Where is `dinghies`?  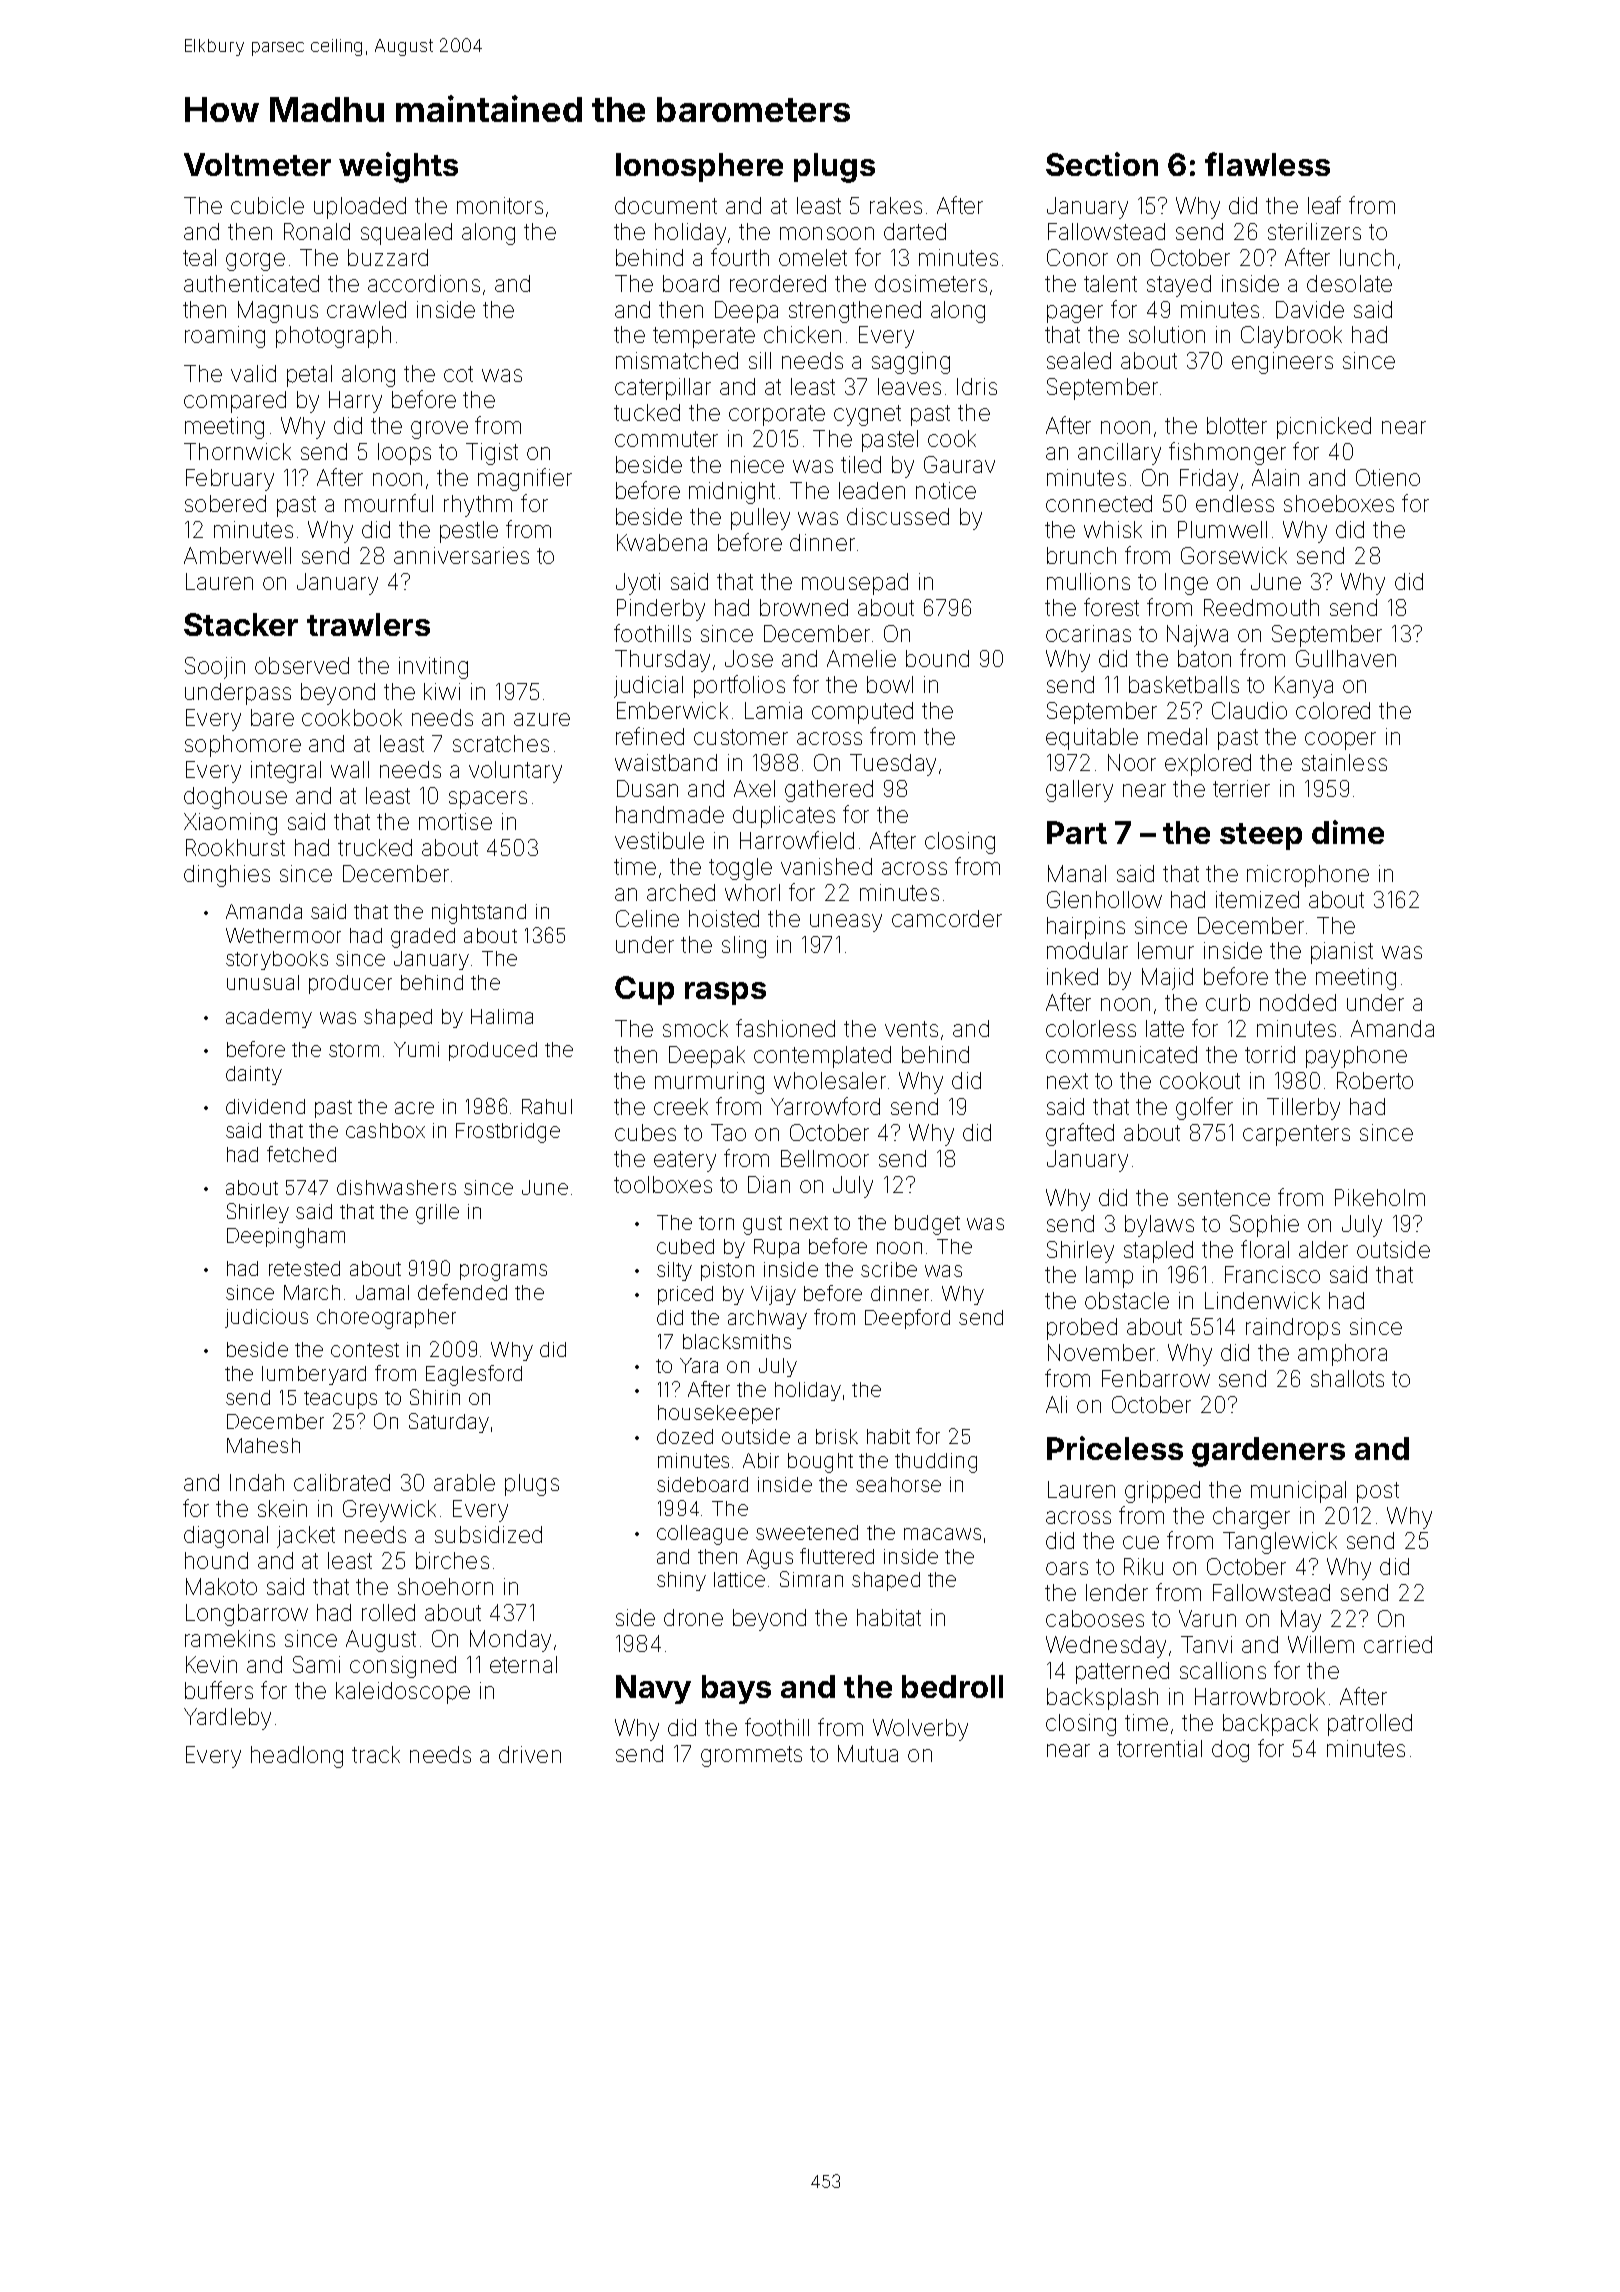
dinghies is located at coordinates (227, 876).
